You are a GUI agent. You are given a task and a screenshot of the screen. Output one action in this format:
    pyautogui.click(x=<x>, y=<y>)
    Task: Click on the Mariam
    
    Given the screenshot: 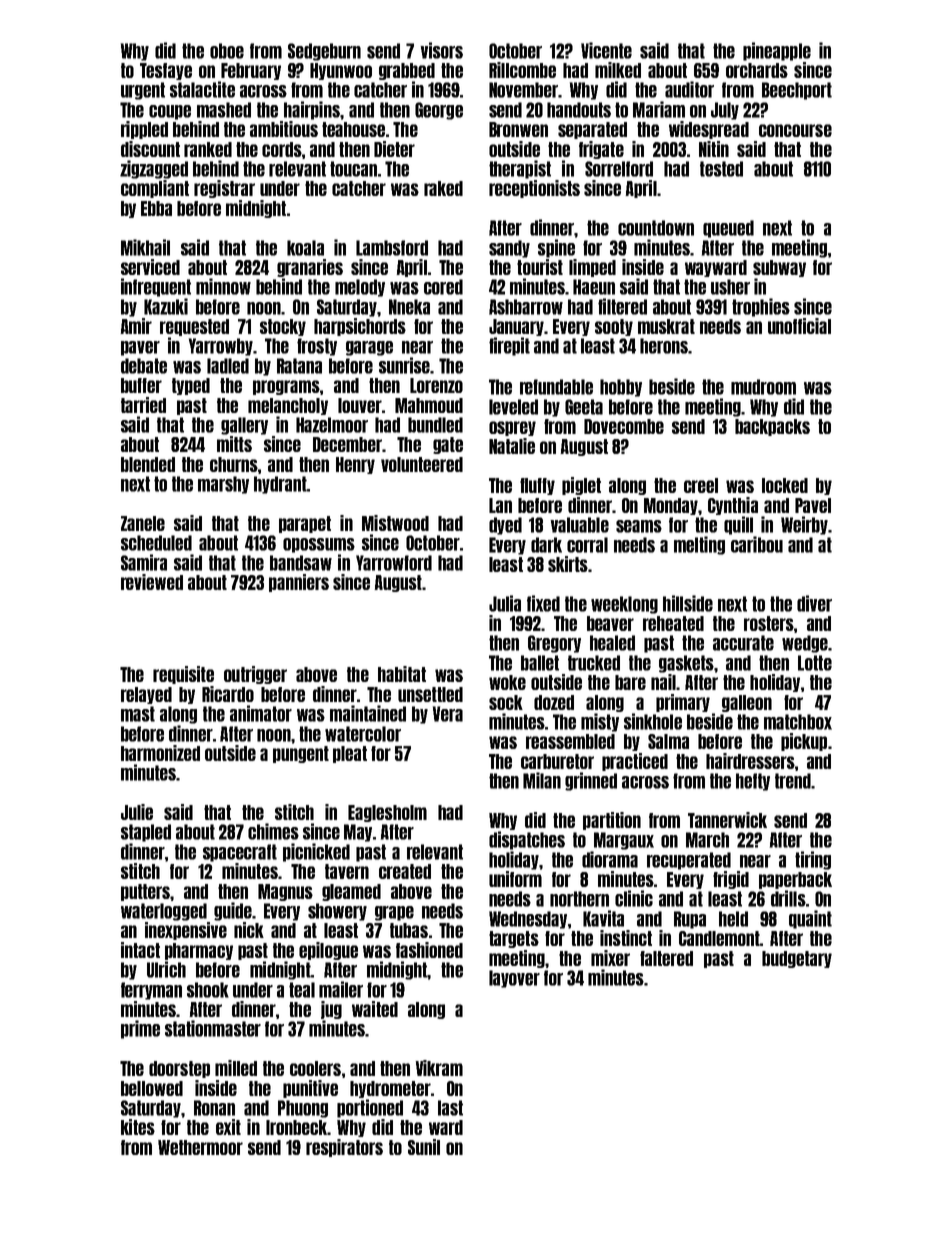 What is the action you would take?
    pyautogui.click(x=659, y=109)
